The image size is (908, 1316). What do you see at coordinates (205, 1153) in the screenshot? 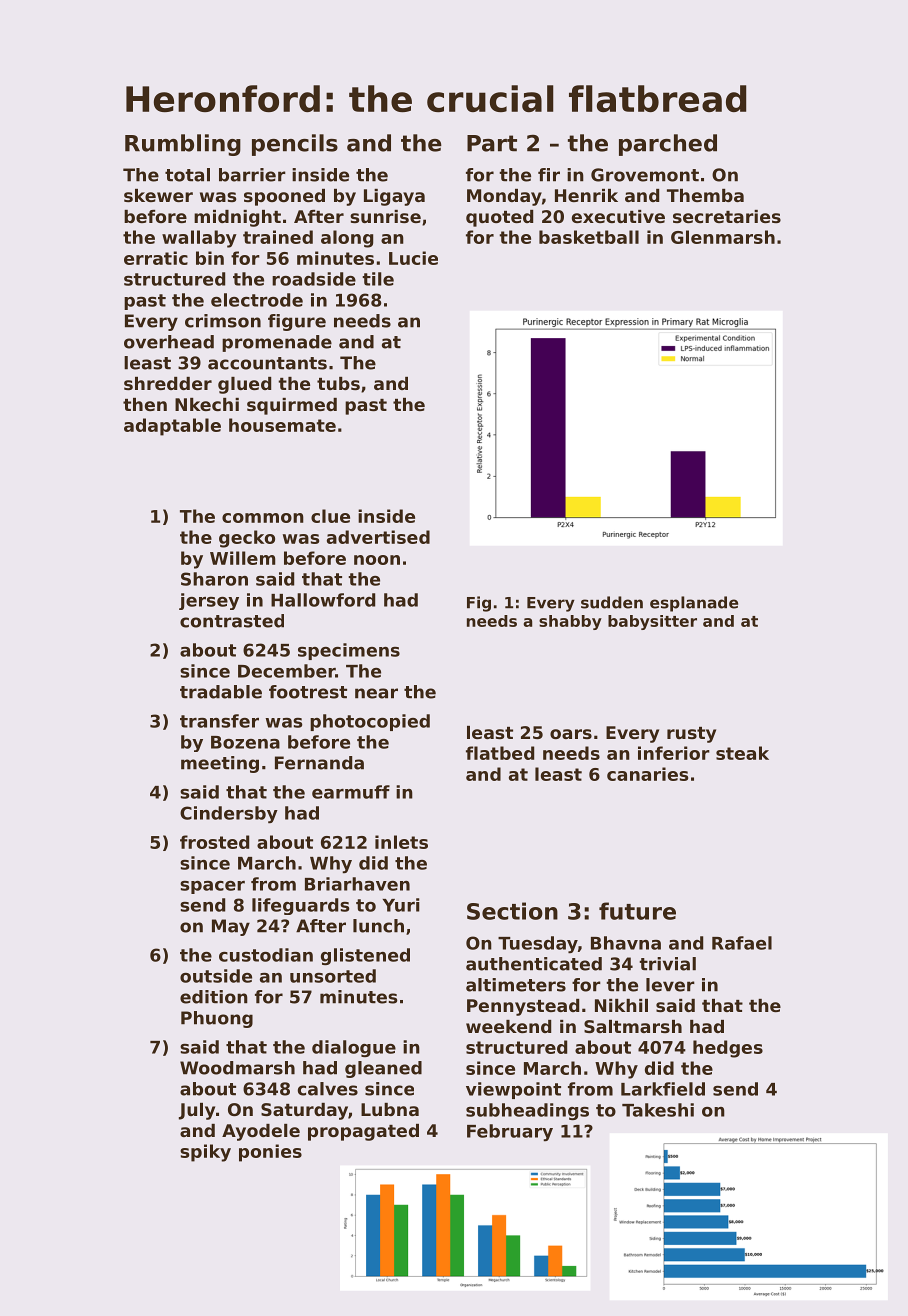
I see `spiky` at bounding box center [205, 1153].
